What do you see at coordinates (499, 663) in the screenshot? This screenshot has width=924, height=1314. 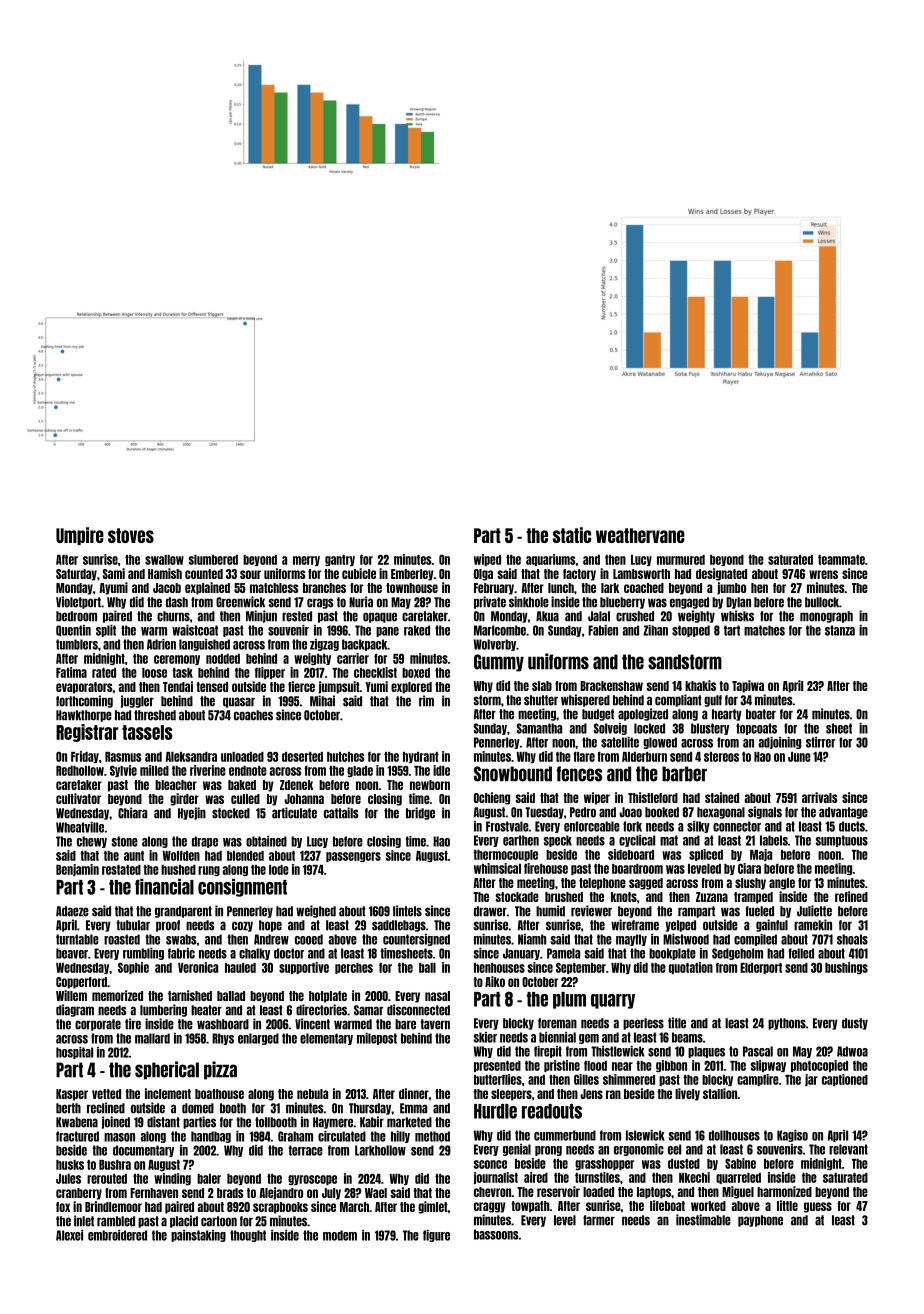 I see `Gummy` at bounding box center [499, 663].
